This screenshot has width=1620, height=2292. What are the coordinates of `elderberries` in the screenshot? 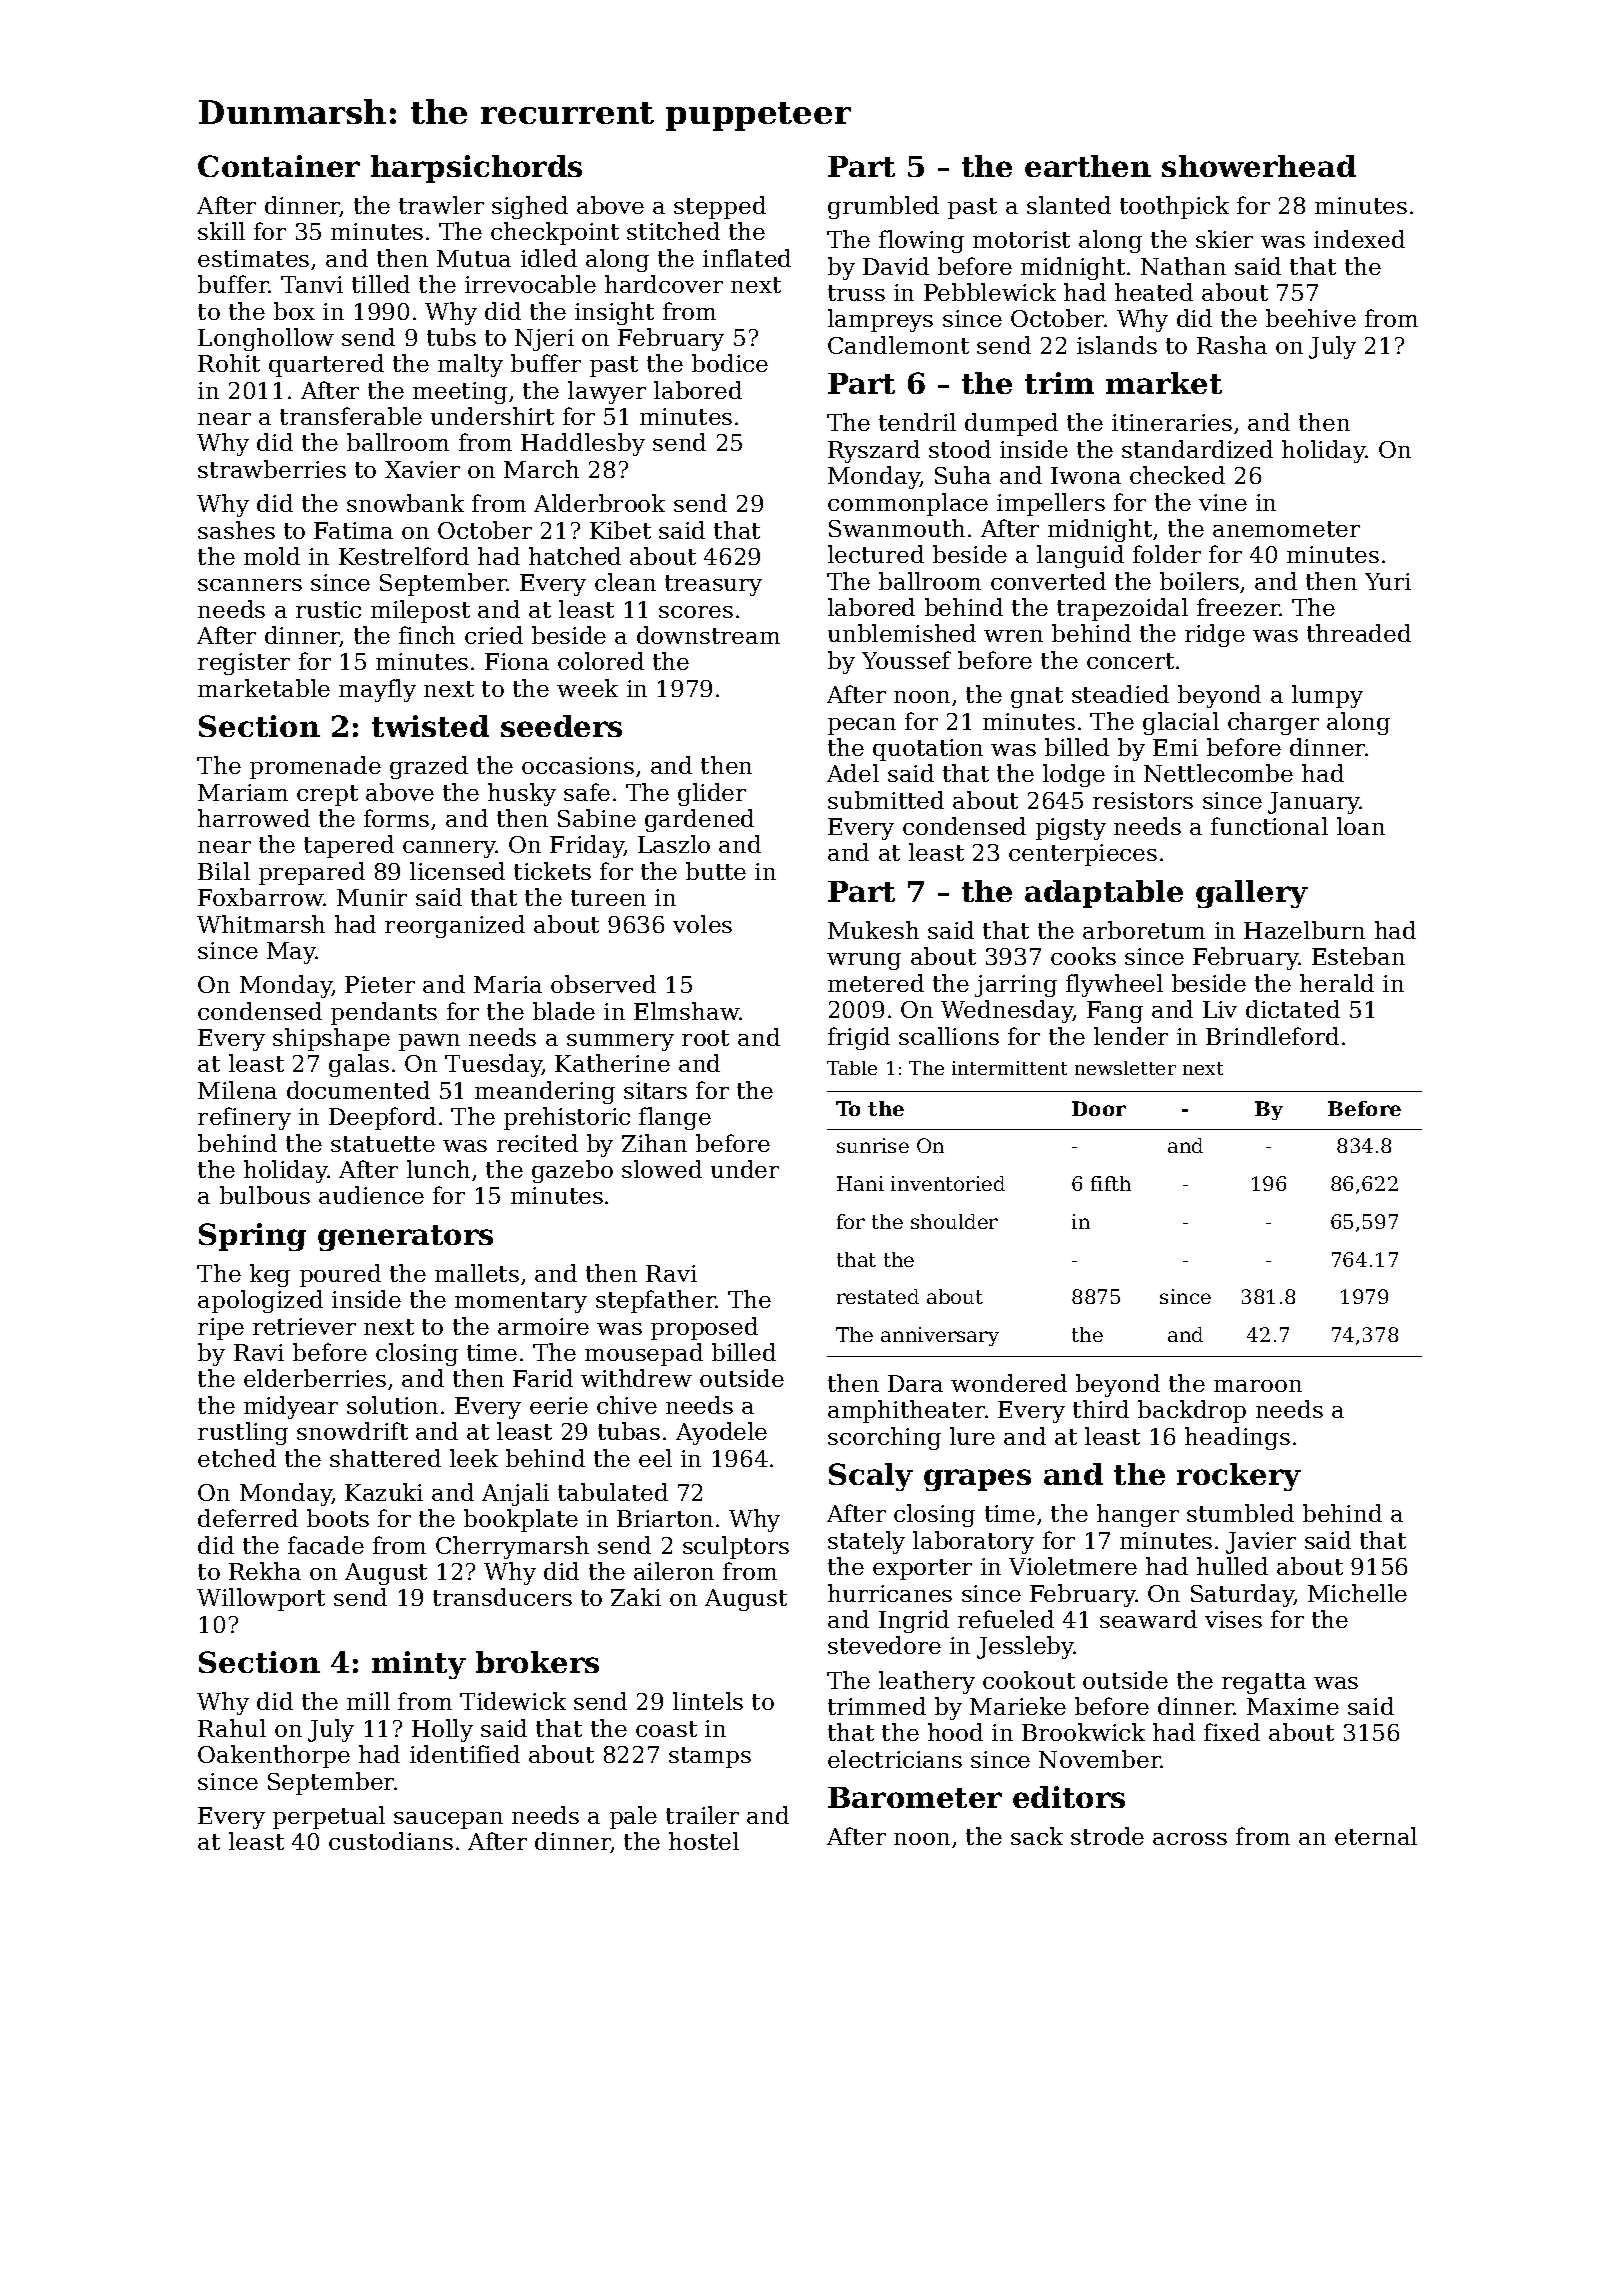 It's located at (315, 1378).
